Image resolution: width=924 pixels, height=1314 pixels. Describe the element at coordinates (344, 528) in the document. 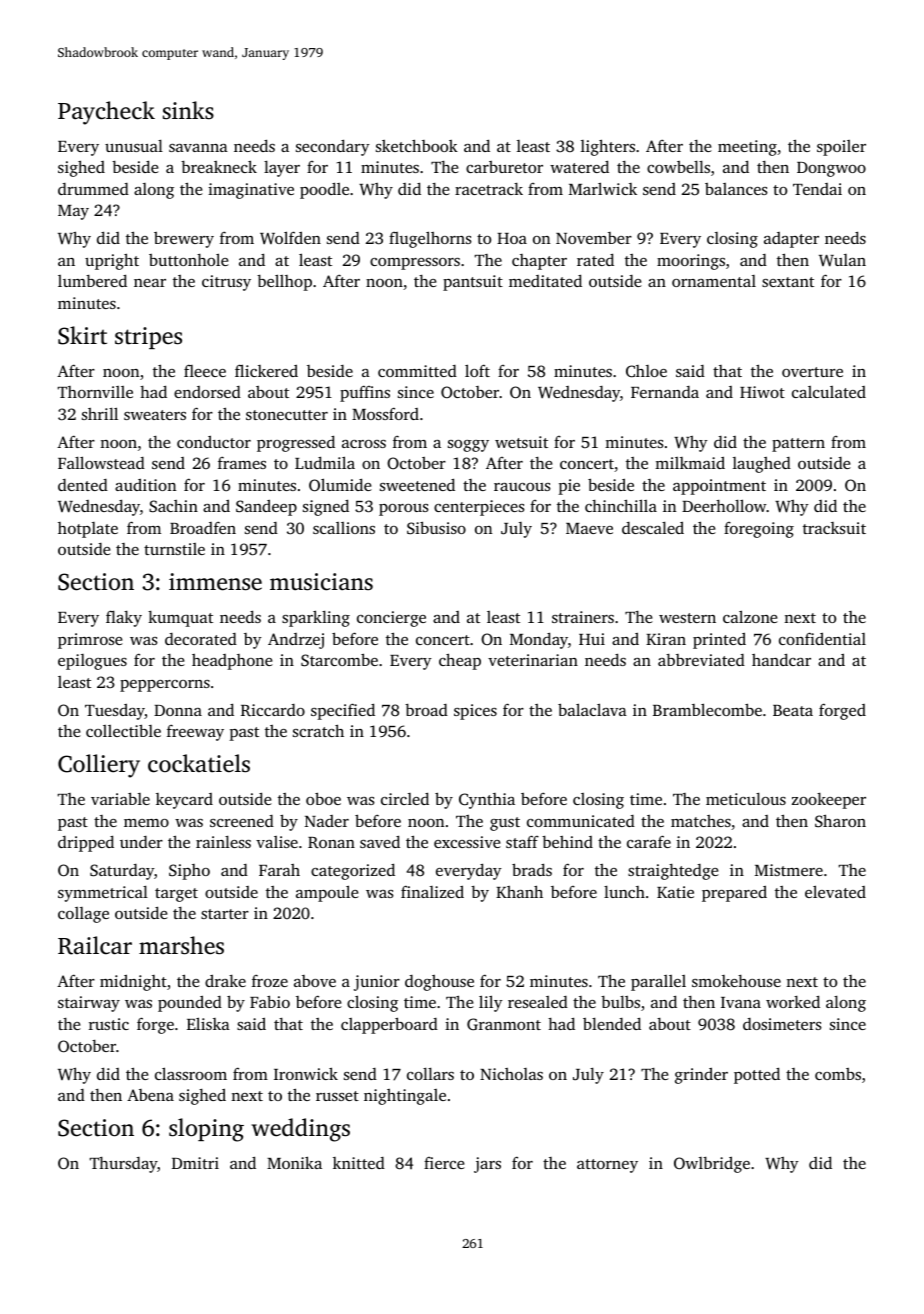

I see `scallions` at that location.
